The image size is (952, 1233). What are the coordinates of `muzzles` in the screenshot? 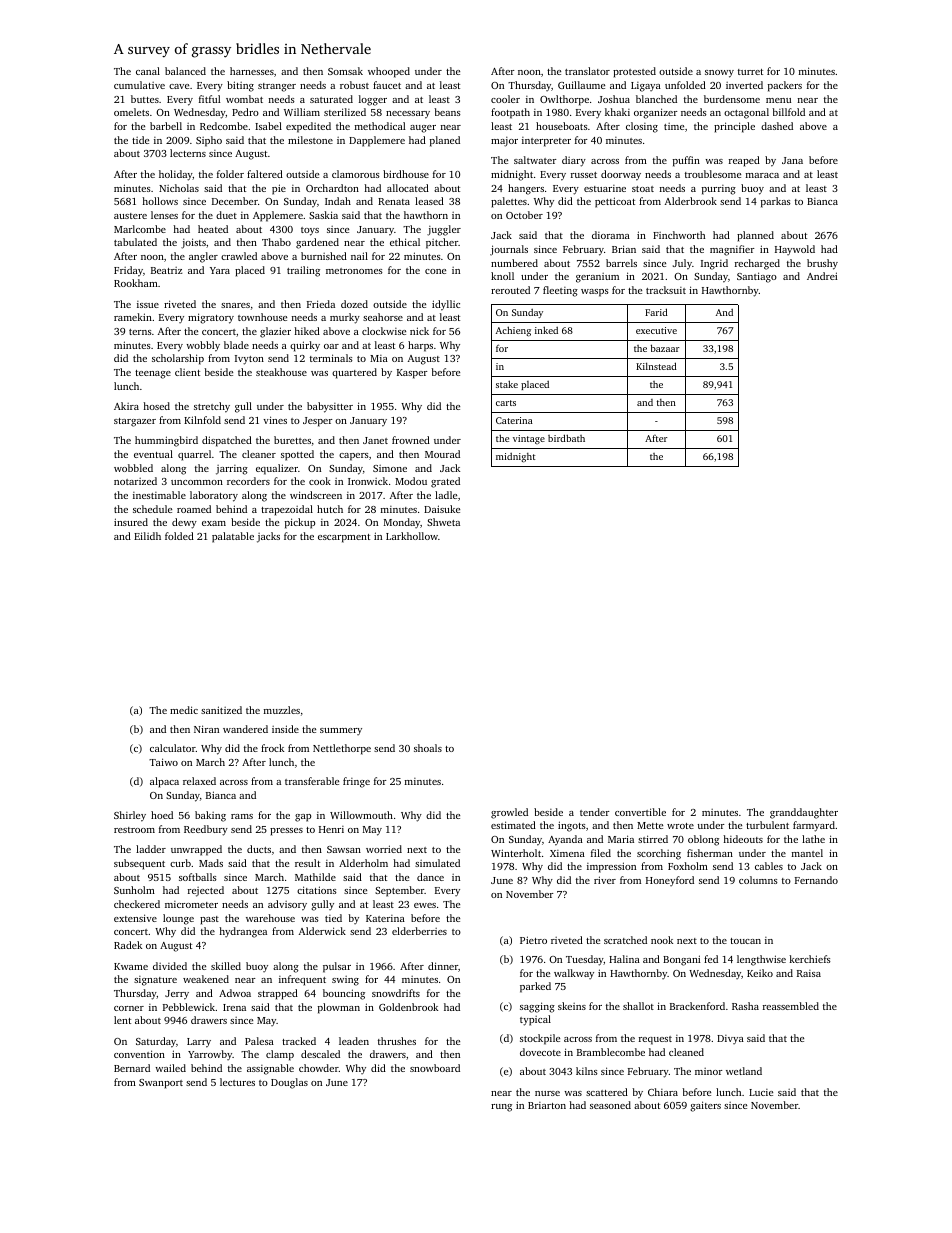 It's located at (282, 710).
